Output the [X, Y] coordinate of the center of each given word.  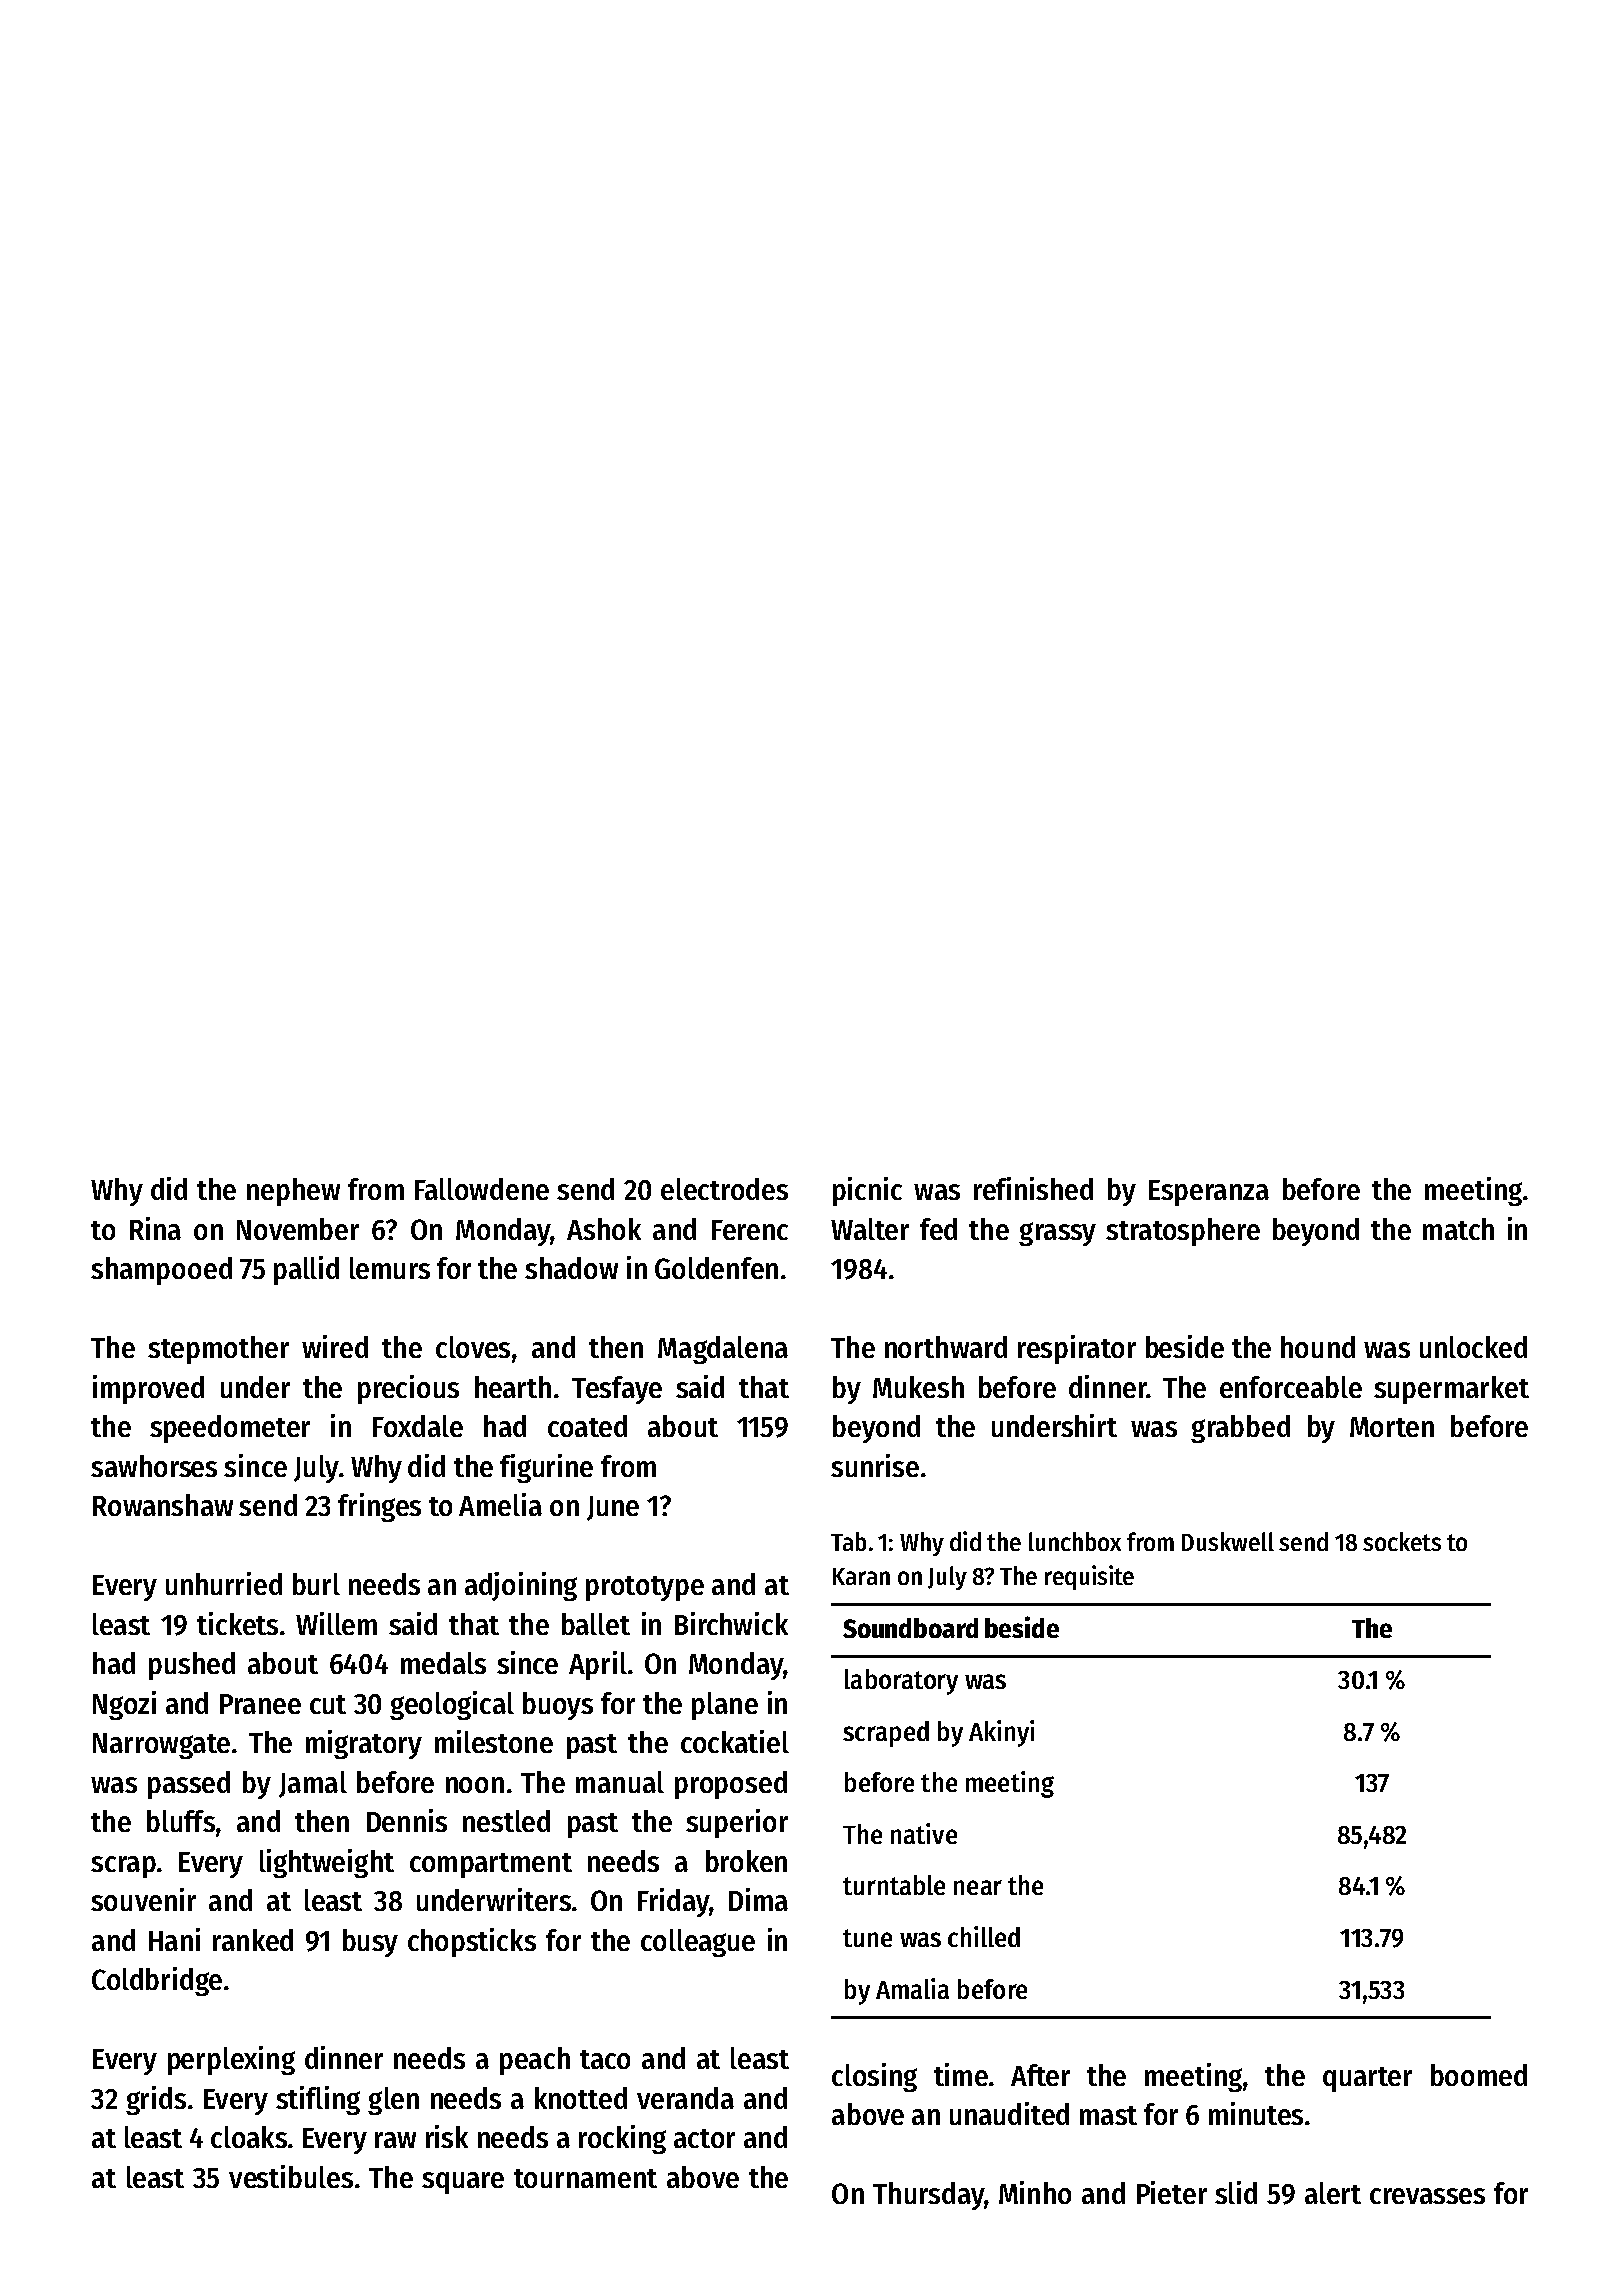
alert [1333, 2193]
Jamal [313, 1784]
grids [156, 2100]
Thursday [928, 2196]
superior [737, 1823]
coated [587, 1426]
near [978, 1887]
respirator [1077, 1349]
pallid [306, 1270]
